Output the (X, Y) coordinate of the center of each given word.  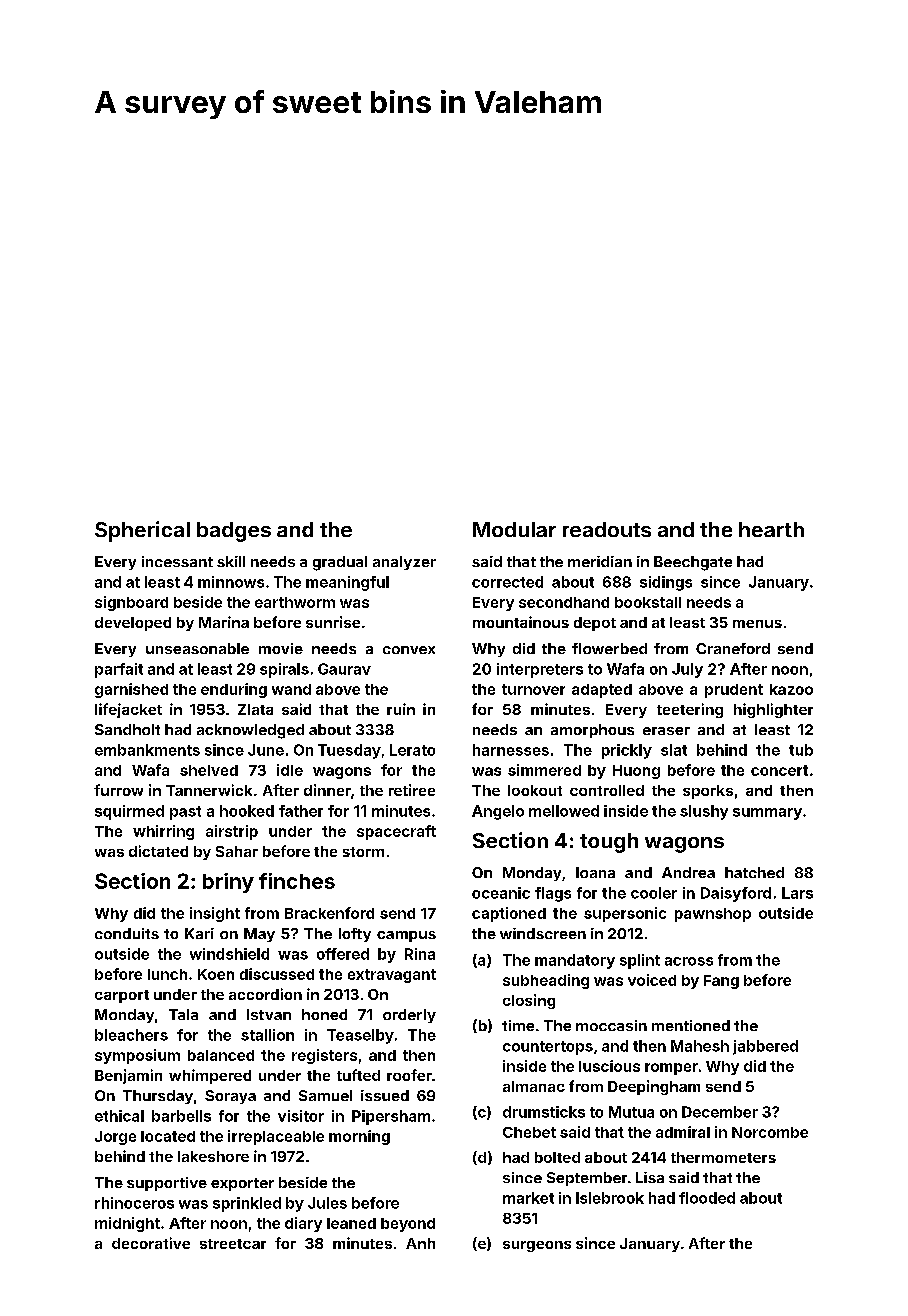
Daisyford (736, 894)
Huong (636, 772)
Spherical (142, 531)
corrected (507, 582)
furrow (118, 790)
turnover (533, 689)
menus (757, 624)
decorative (151, 1243)
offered (343, 954)
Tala (183, 1014)
